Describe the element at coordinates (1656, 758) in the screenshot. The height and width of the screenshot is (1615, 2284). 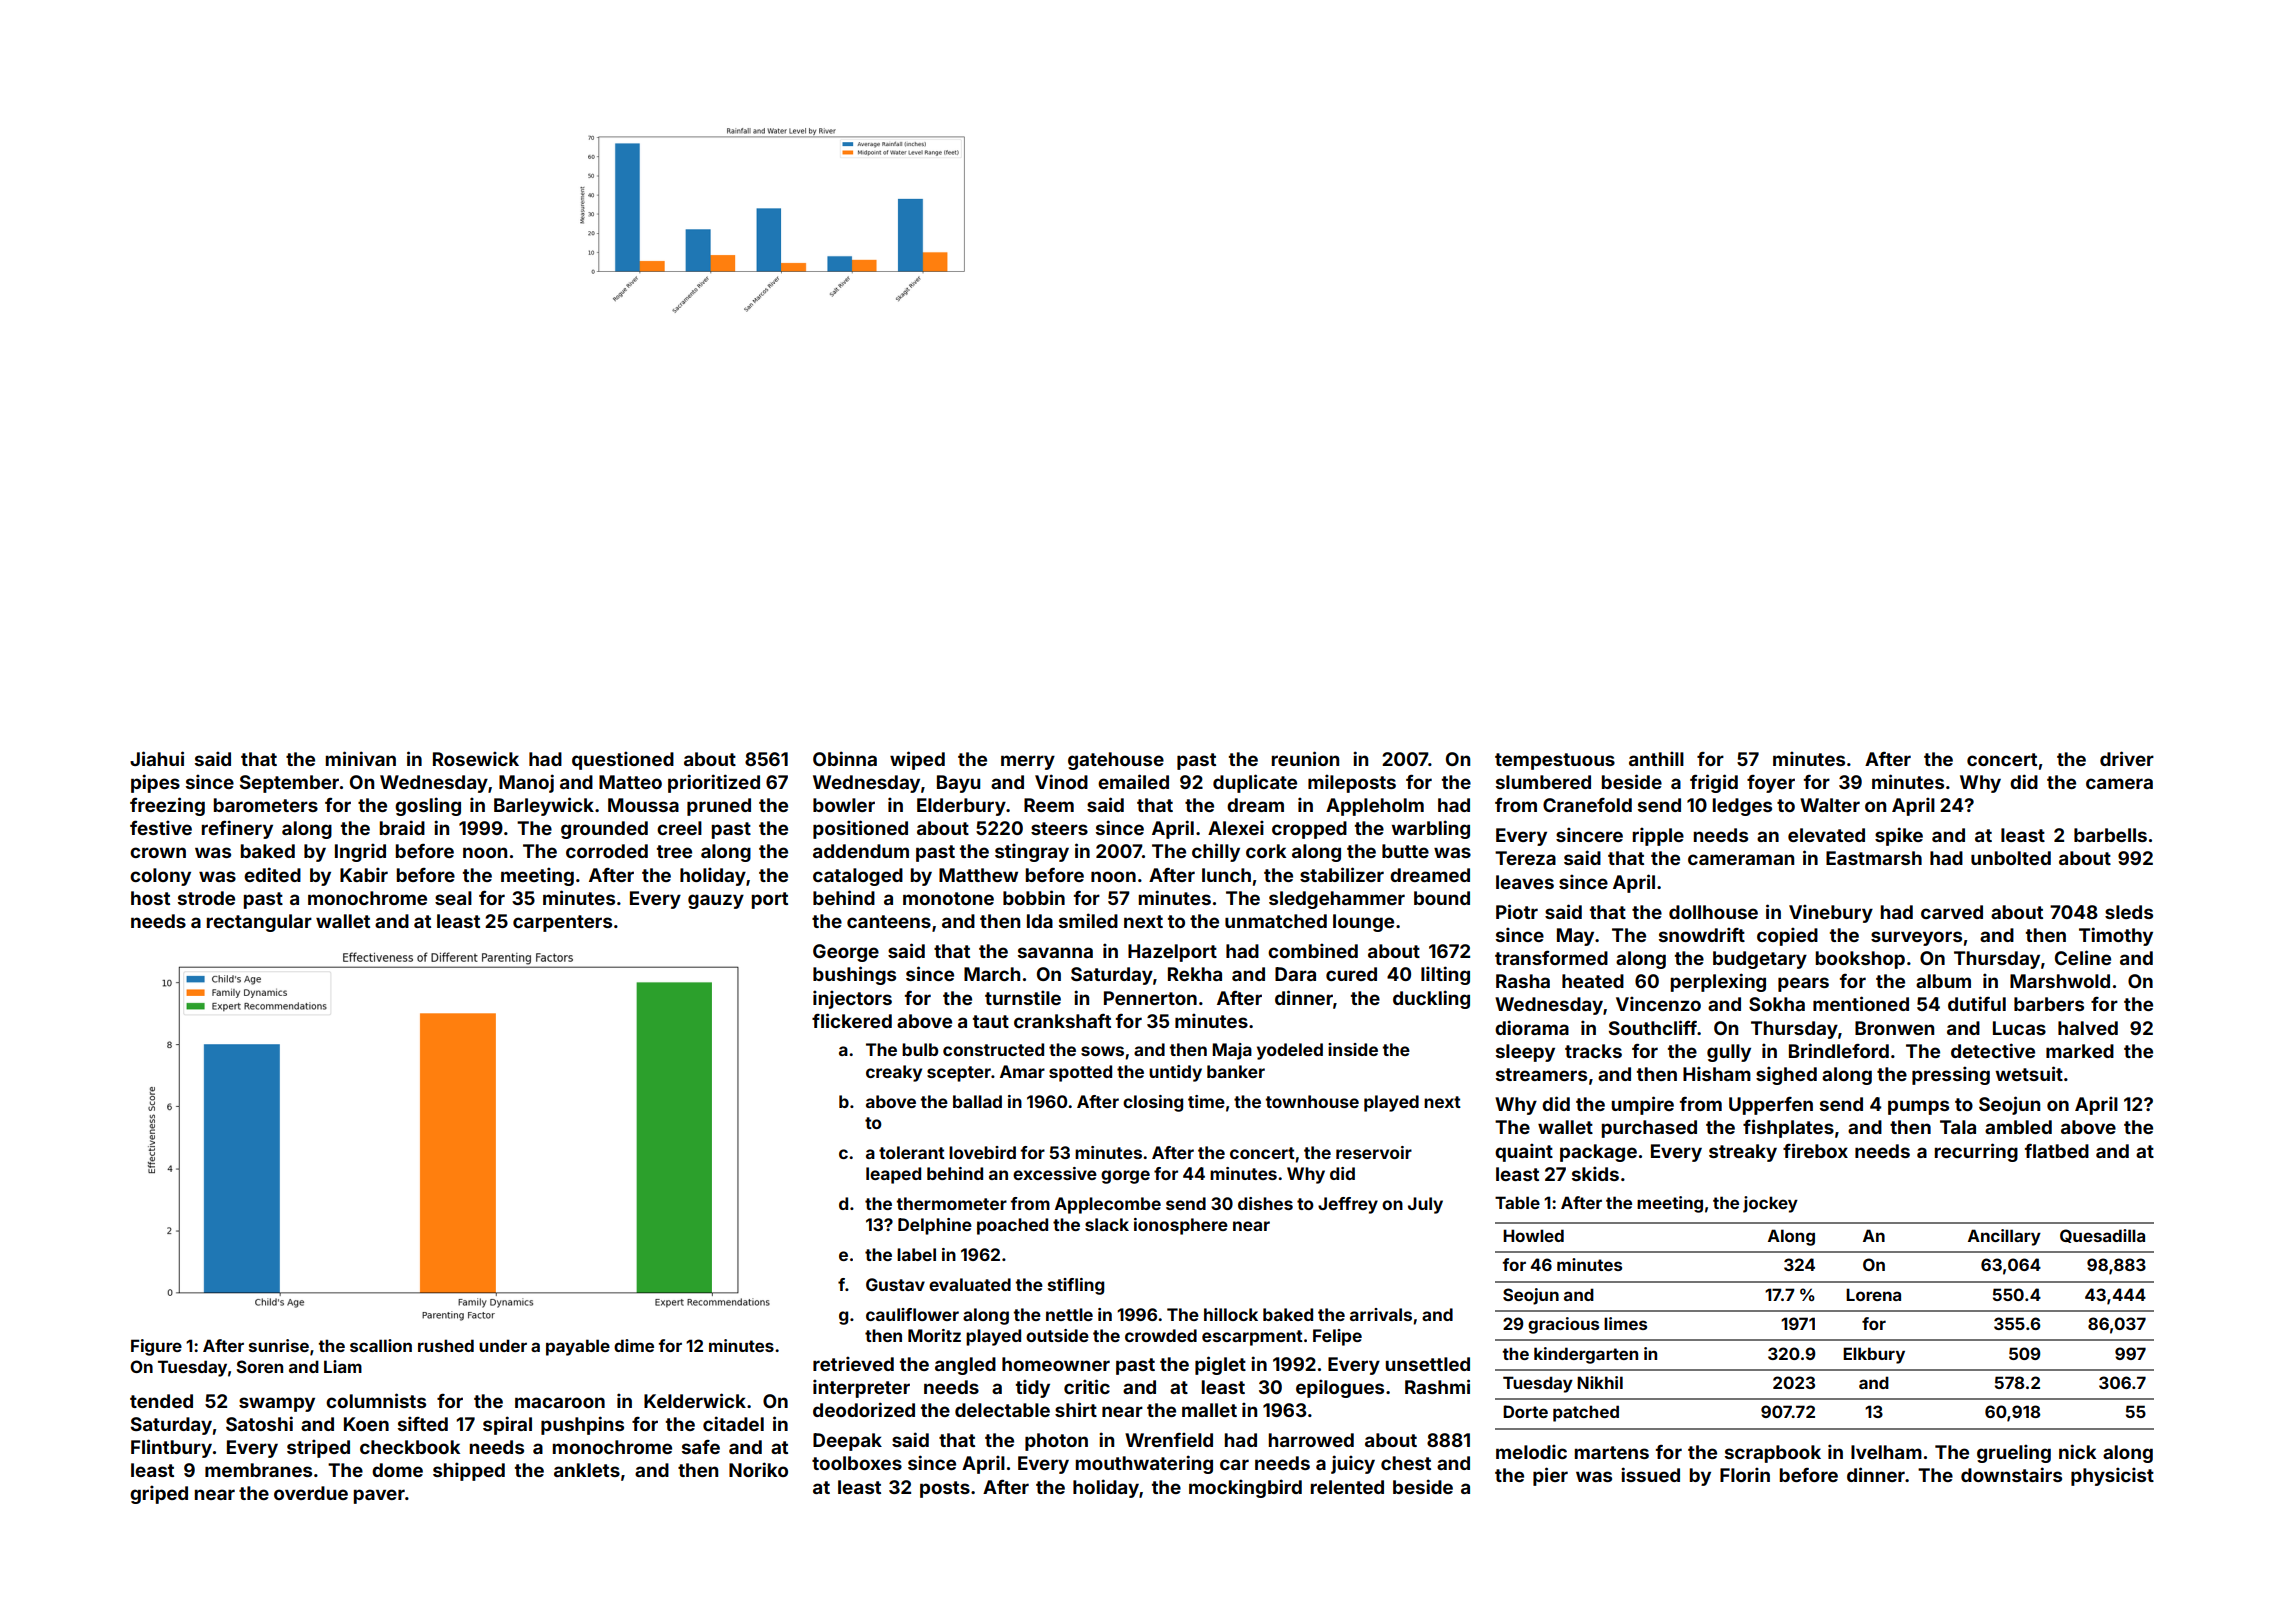
I see `anthill` at that location.
